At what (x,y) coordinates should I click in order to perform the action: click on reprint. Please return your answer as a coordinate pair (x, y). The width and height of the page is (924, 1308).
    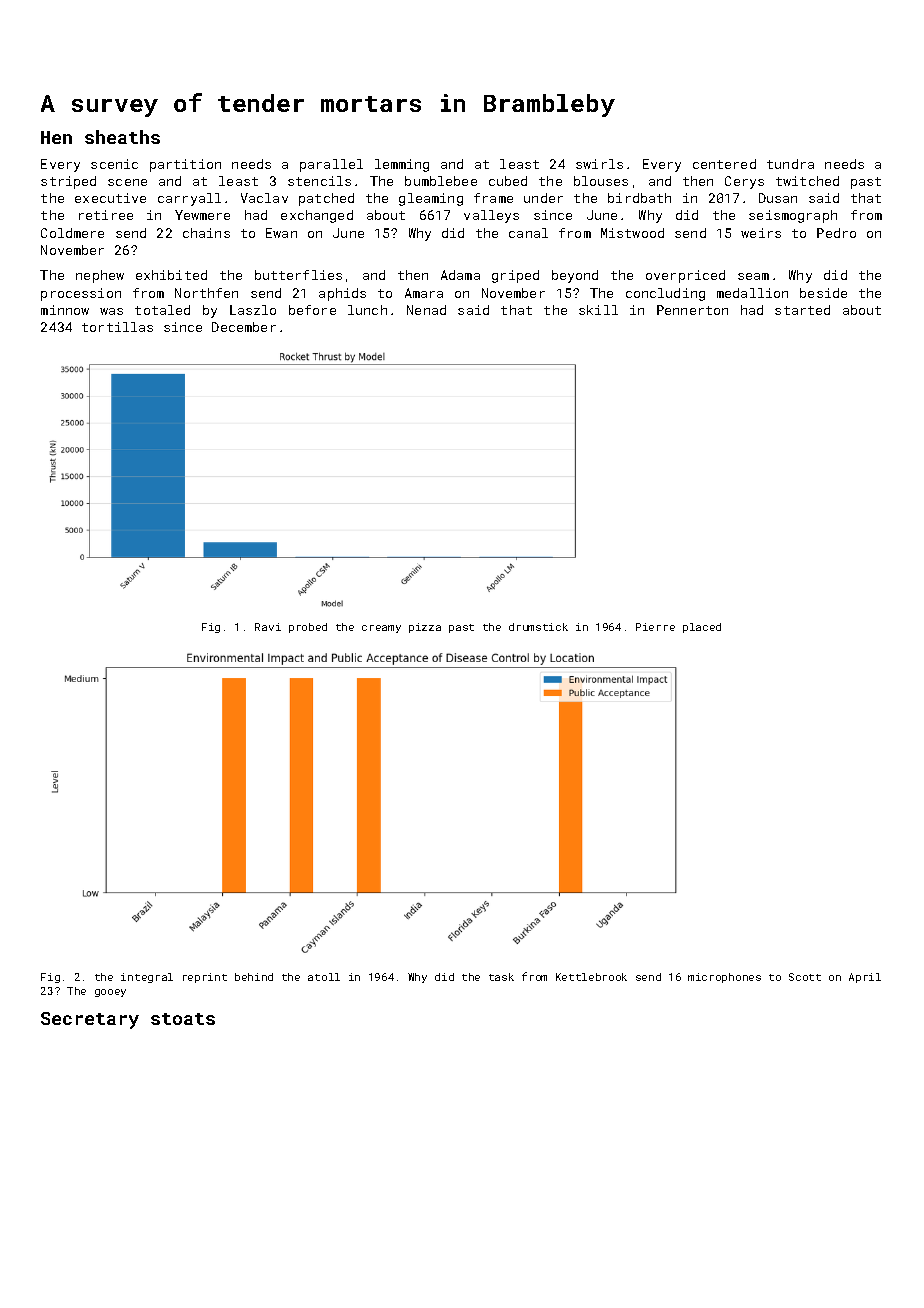
    Looking at the image, I should click on (205, 978).
